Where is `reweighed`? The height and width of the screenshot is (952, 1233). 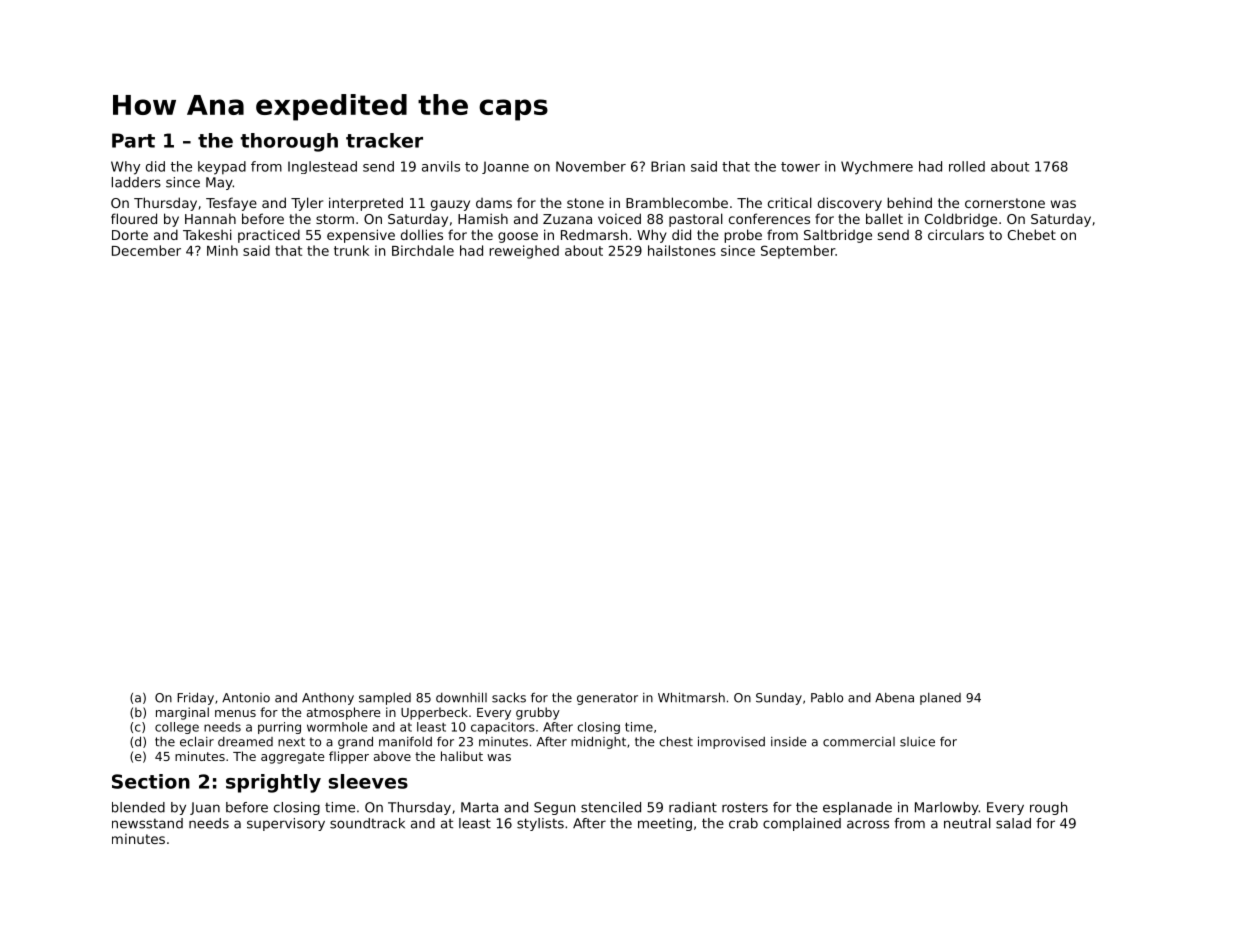
reweighed is located at coordinates (524, 252).
